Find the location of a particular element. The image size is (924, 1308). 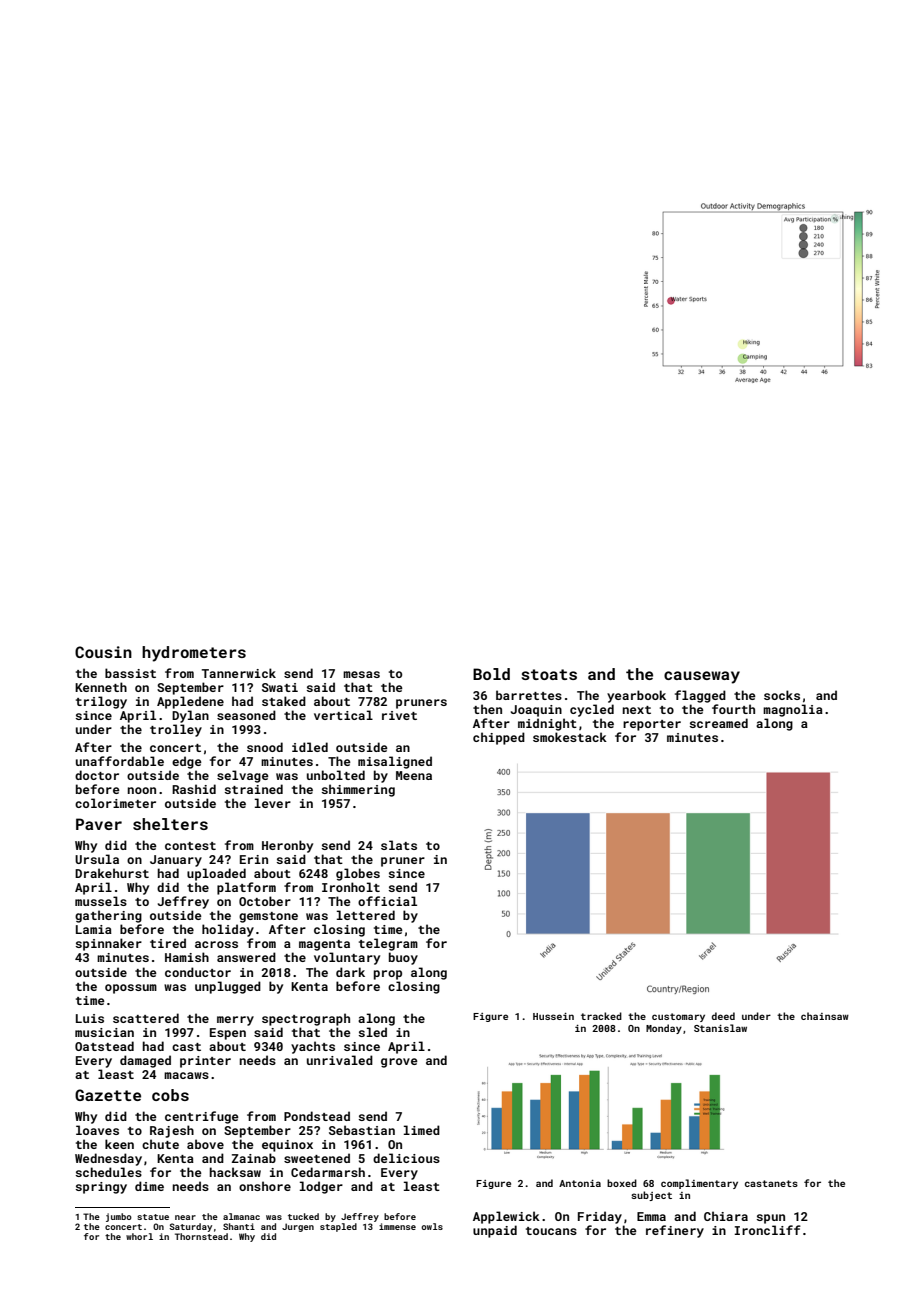

Drakehurst is located at coordinates (112, 873).
